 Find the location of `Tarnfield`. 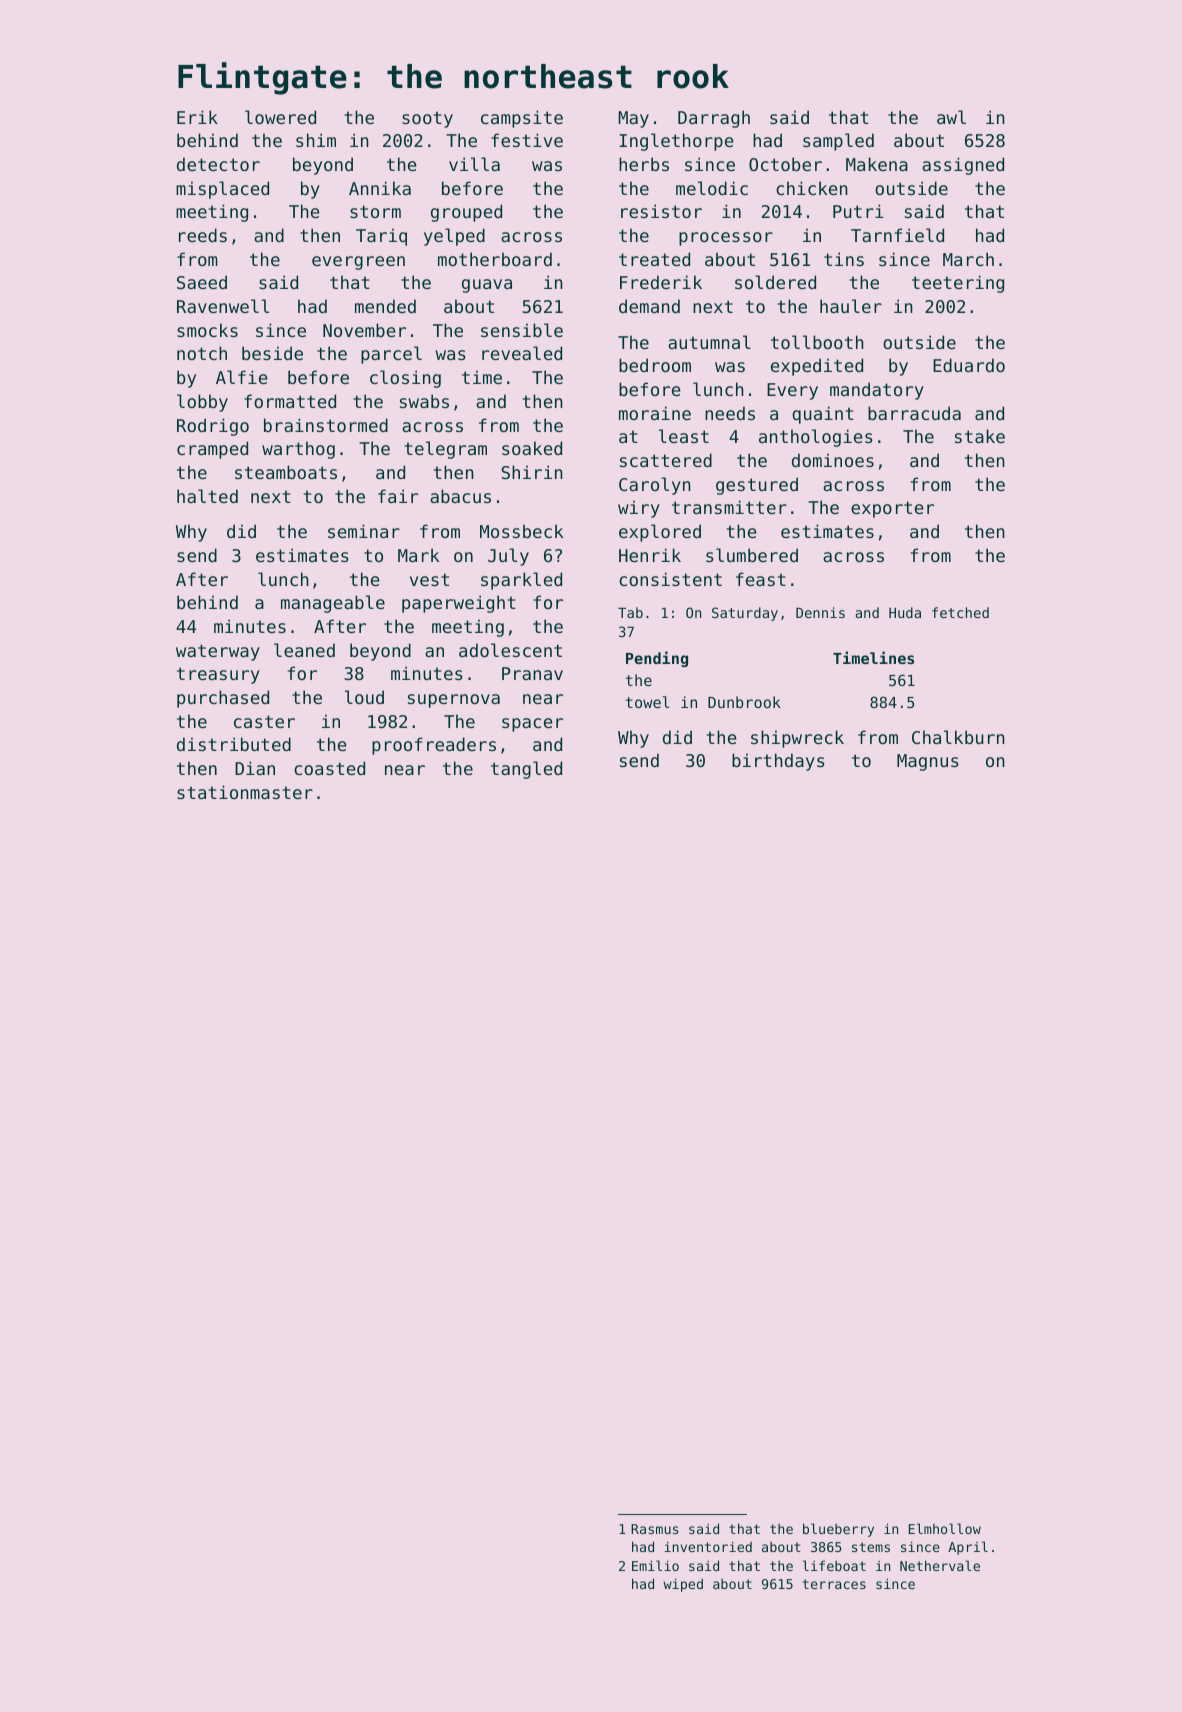

Tarnfield is located at coordinates (897, 235).
